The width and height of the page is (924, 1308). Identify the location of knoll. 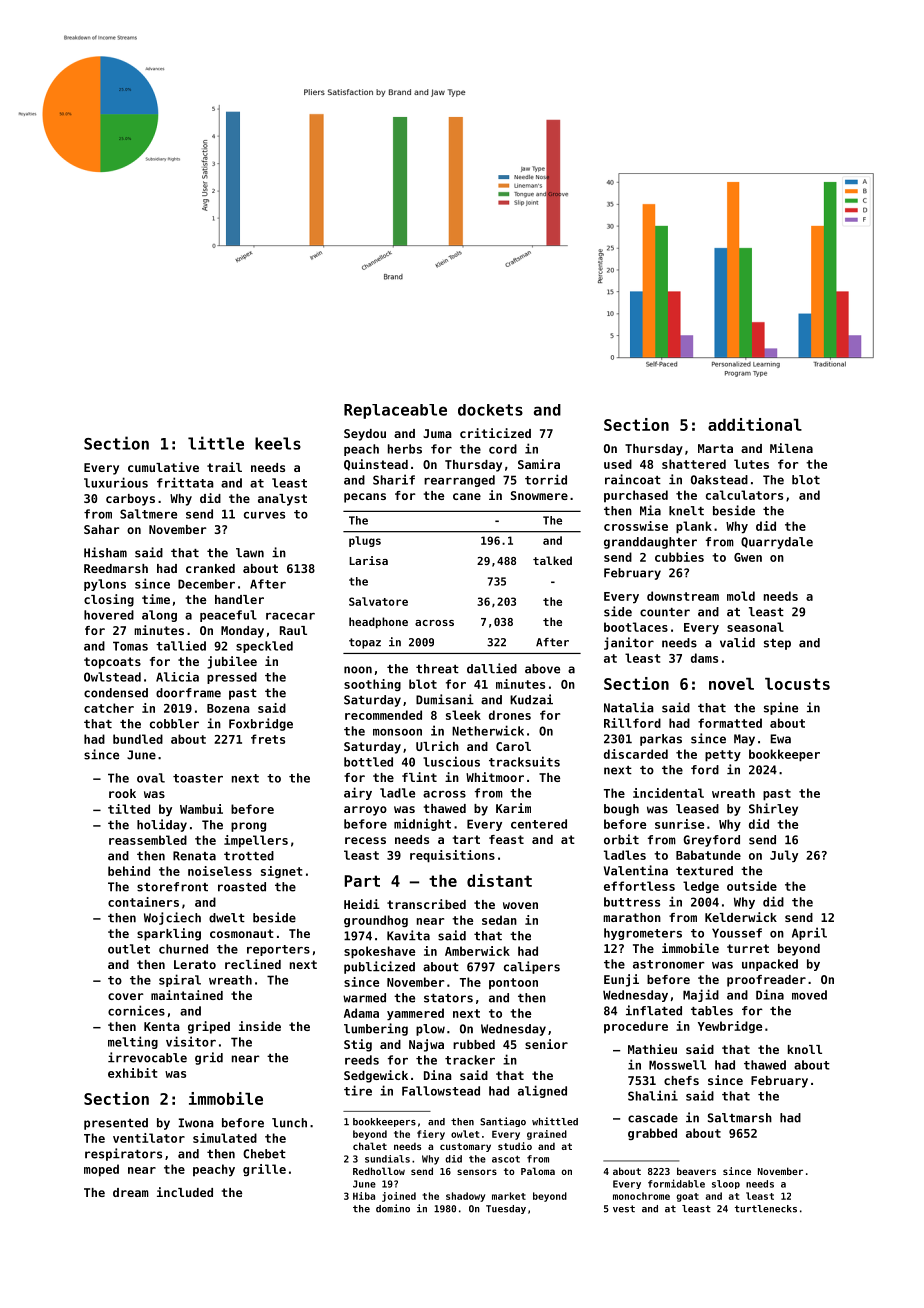
(805, 1049).
